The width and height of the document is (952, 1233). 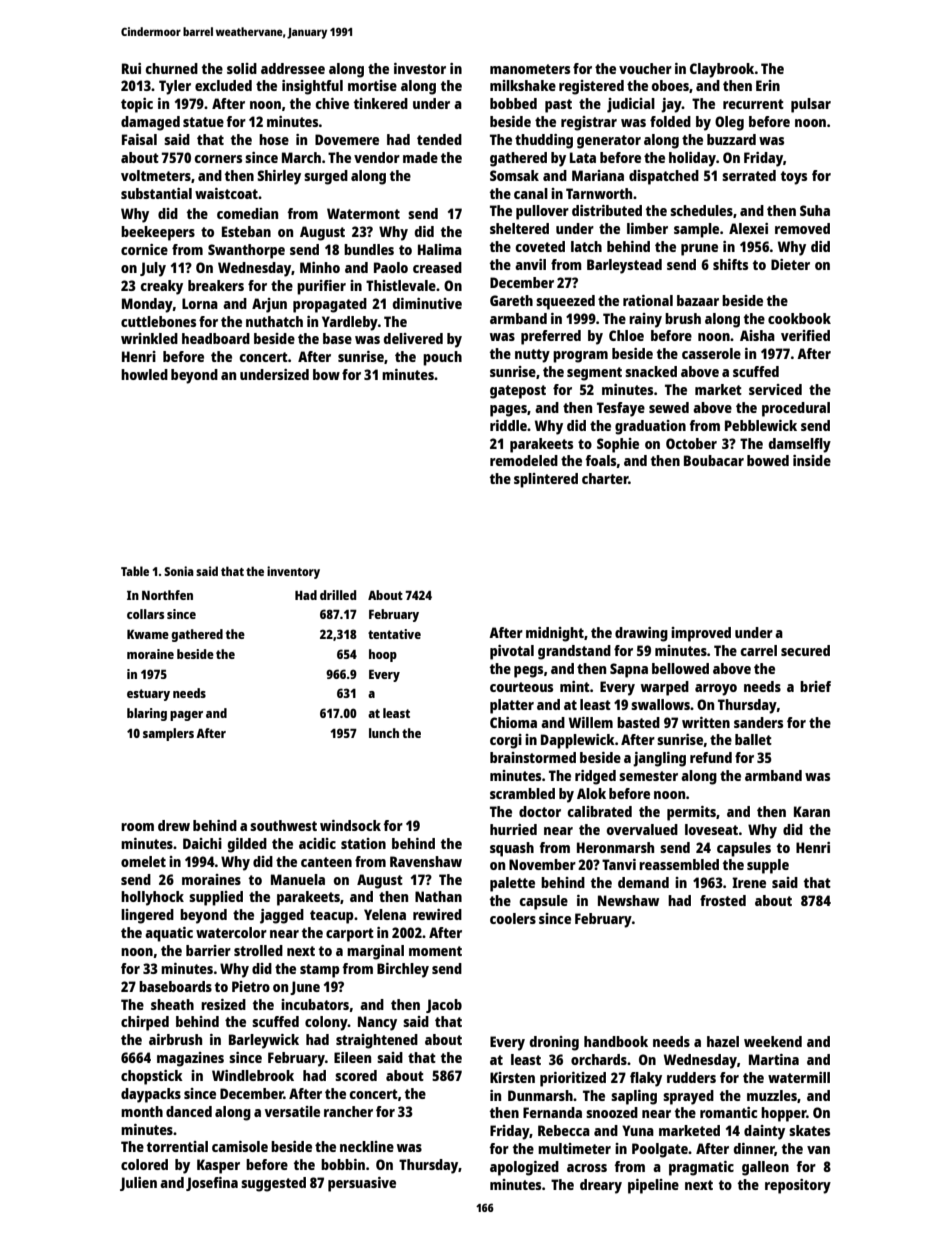 I want to click on teacup, so click(x=332, y=917).
